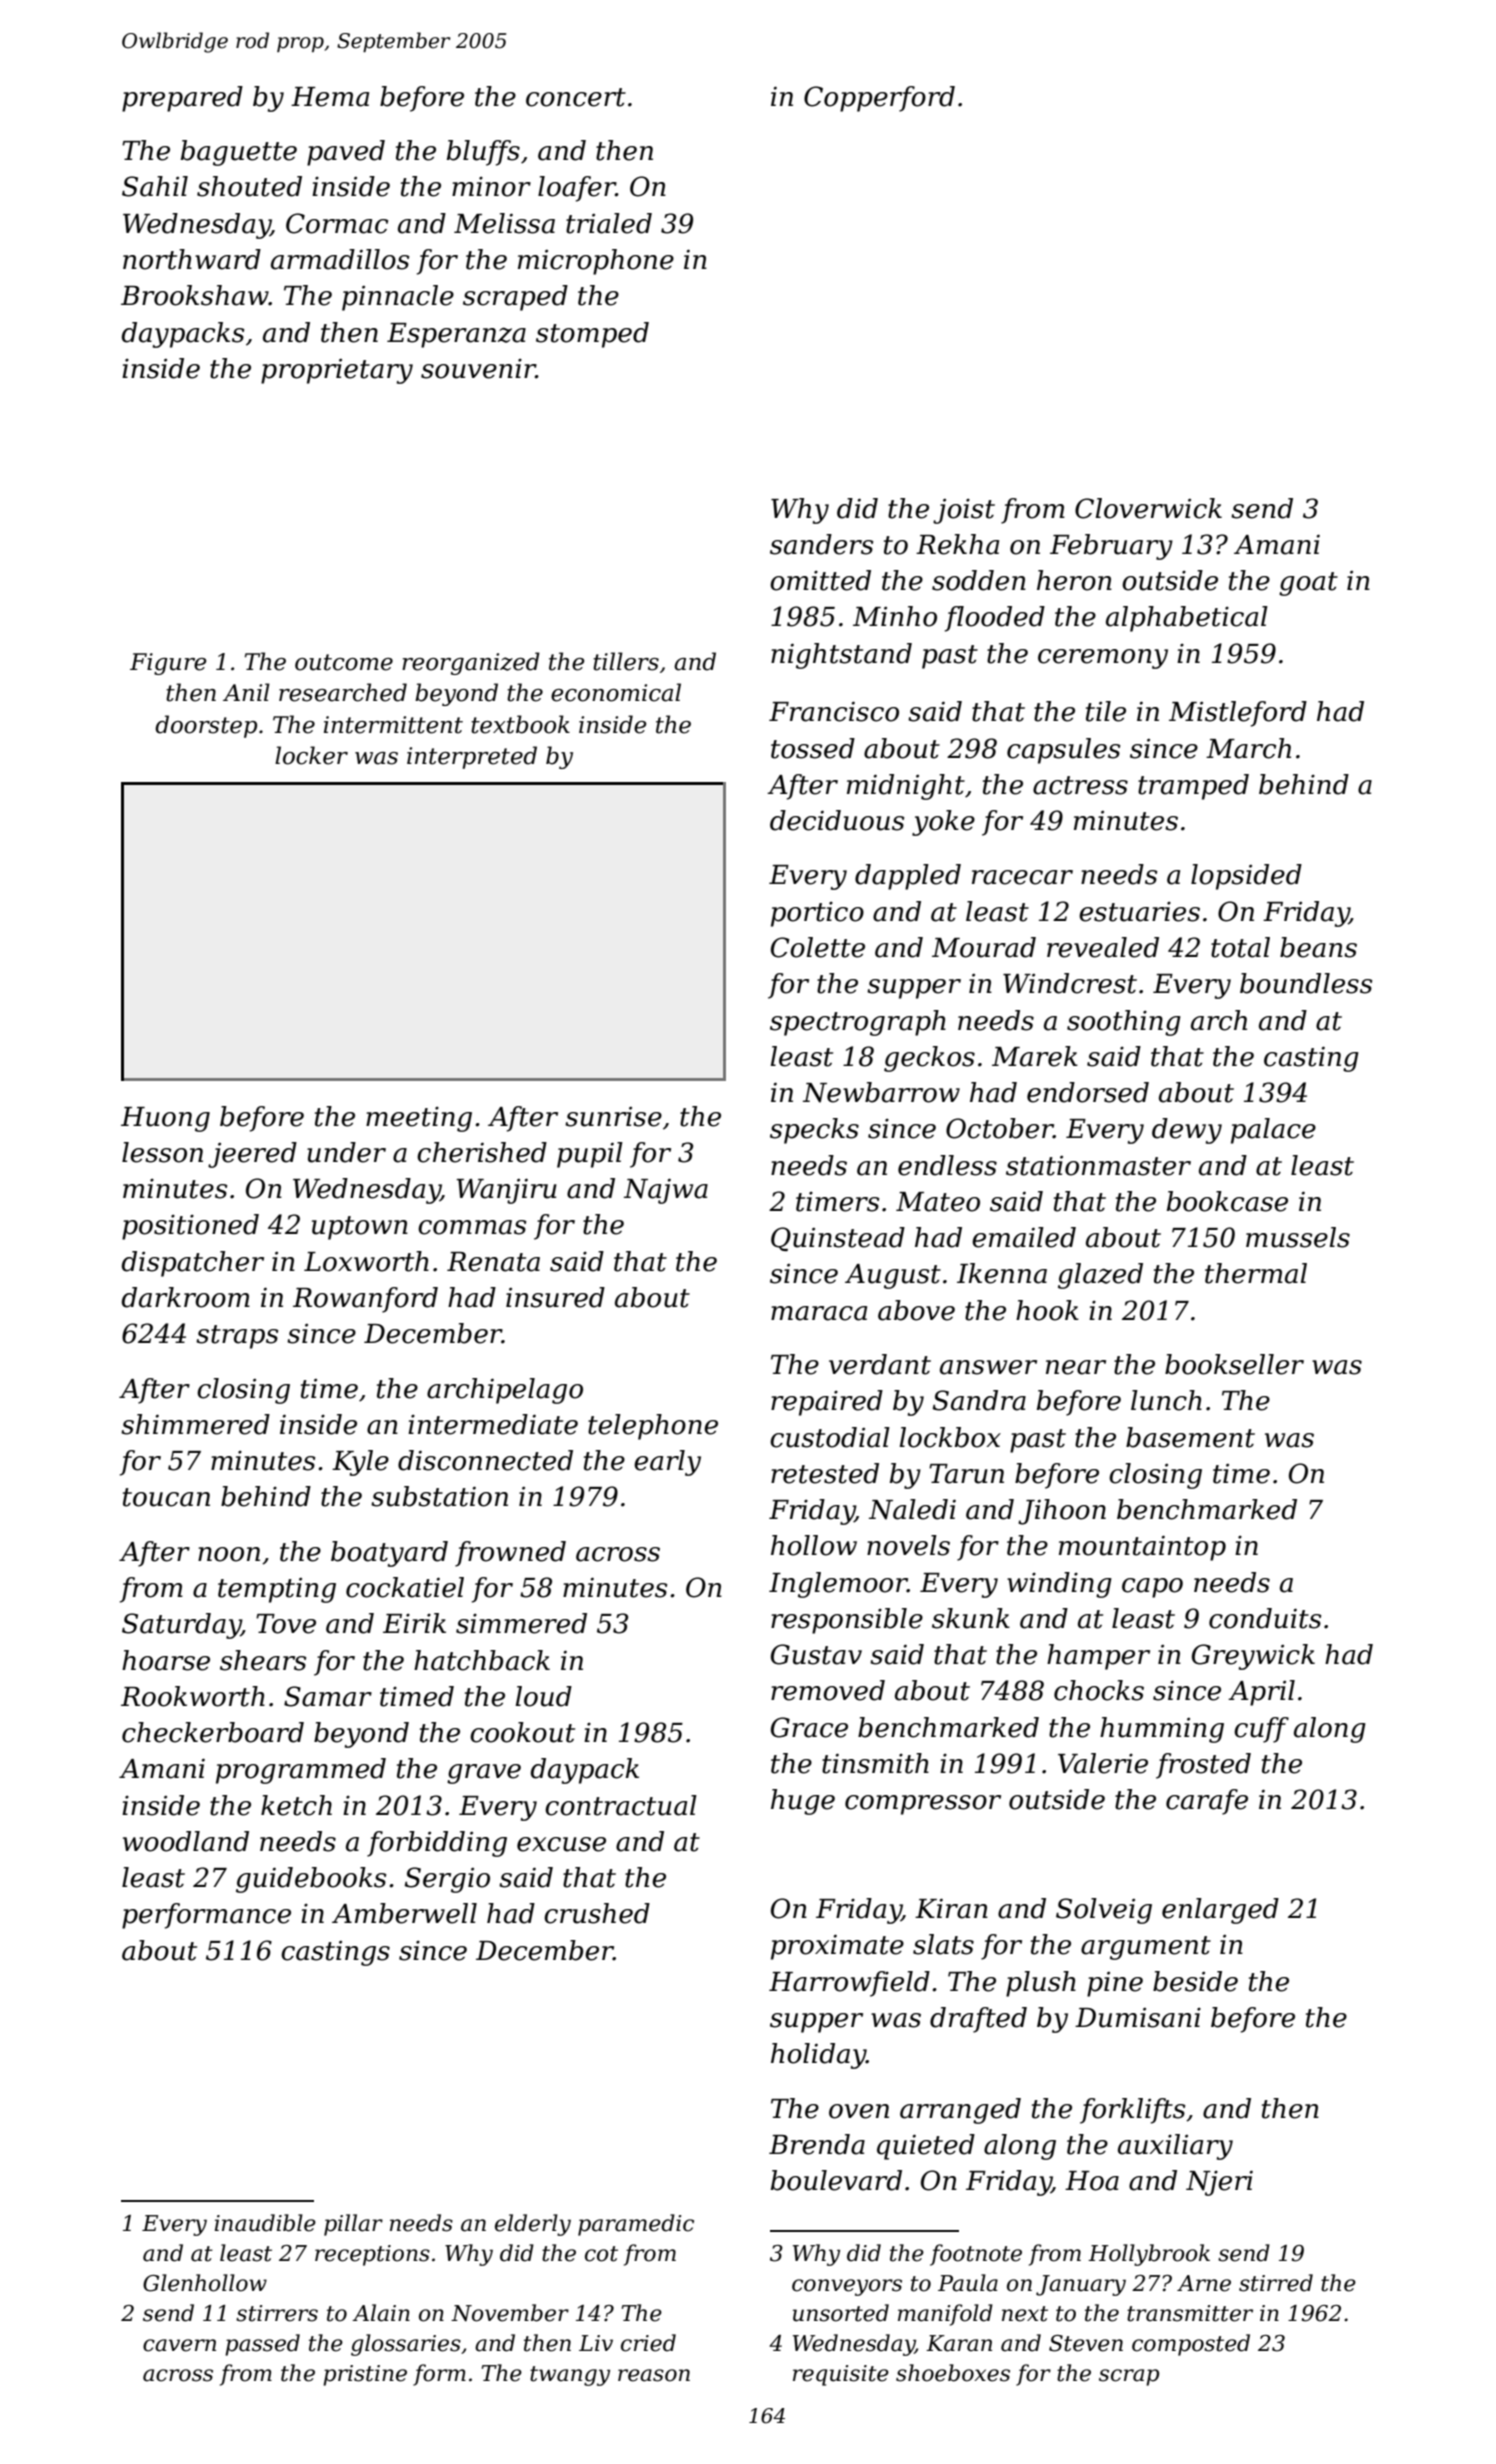 The width and height of the screenshot is (1496, 2464). What do you see at coordinates (841, 2375) in the screenshot?
I see `requisite` at bounding box center [841, 2375].
